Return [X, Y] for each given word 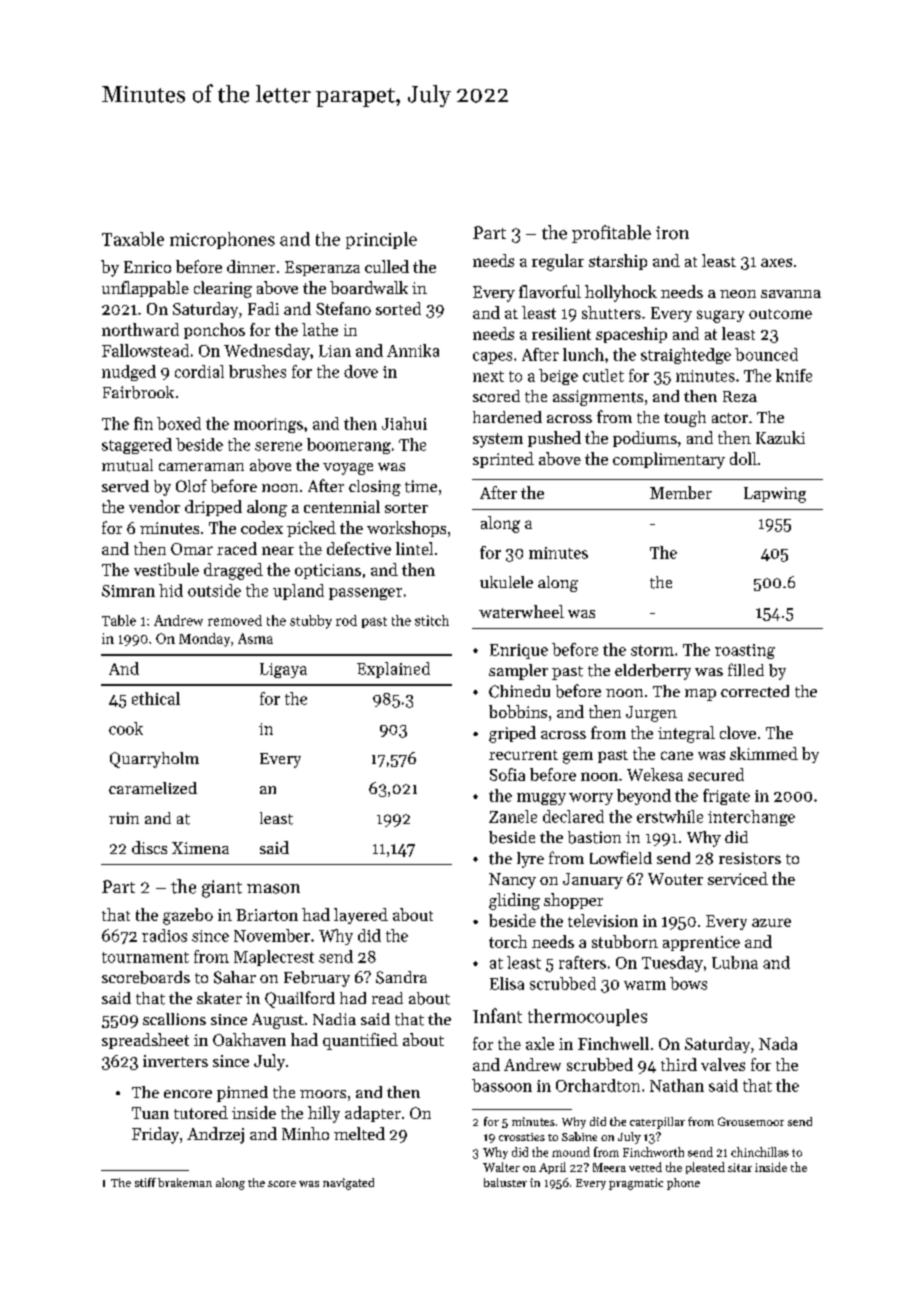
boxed [179, 423]
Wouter [675, 879]
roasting [745, 651]
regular [558, 262]
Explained [393, 670]
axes [776, 262]
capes [492, 358]
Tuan [150, 1113]
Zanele [513, 816]
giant [222, 889]
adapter [373, 1114]
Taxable [133, 239]
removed [235, 620]
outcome [780, 314]
